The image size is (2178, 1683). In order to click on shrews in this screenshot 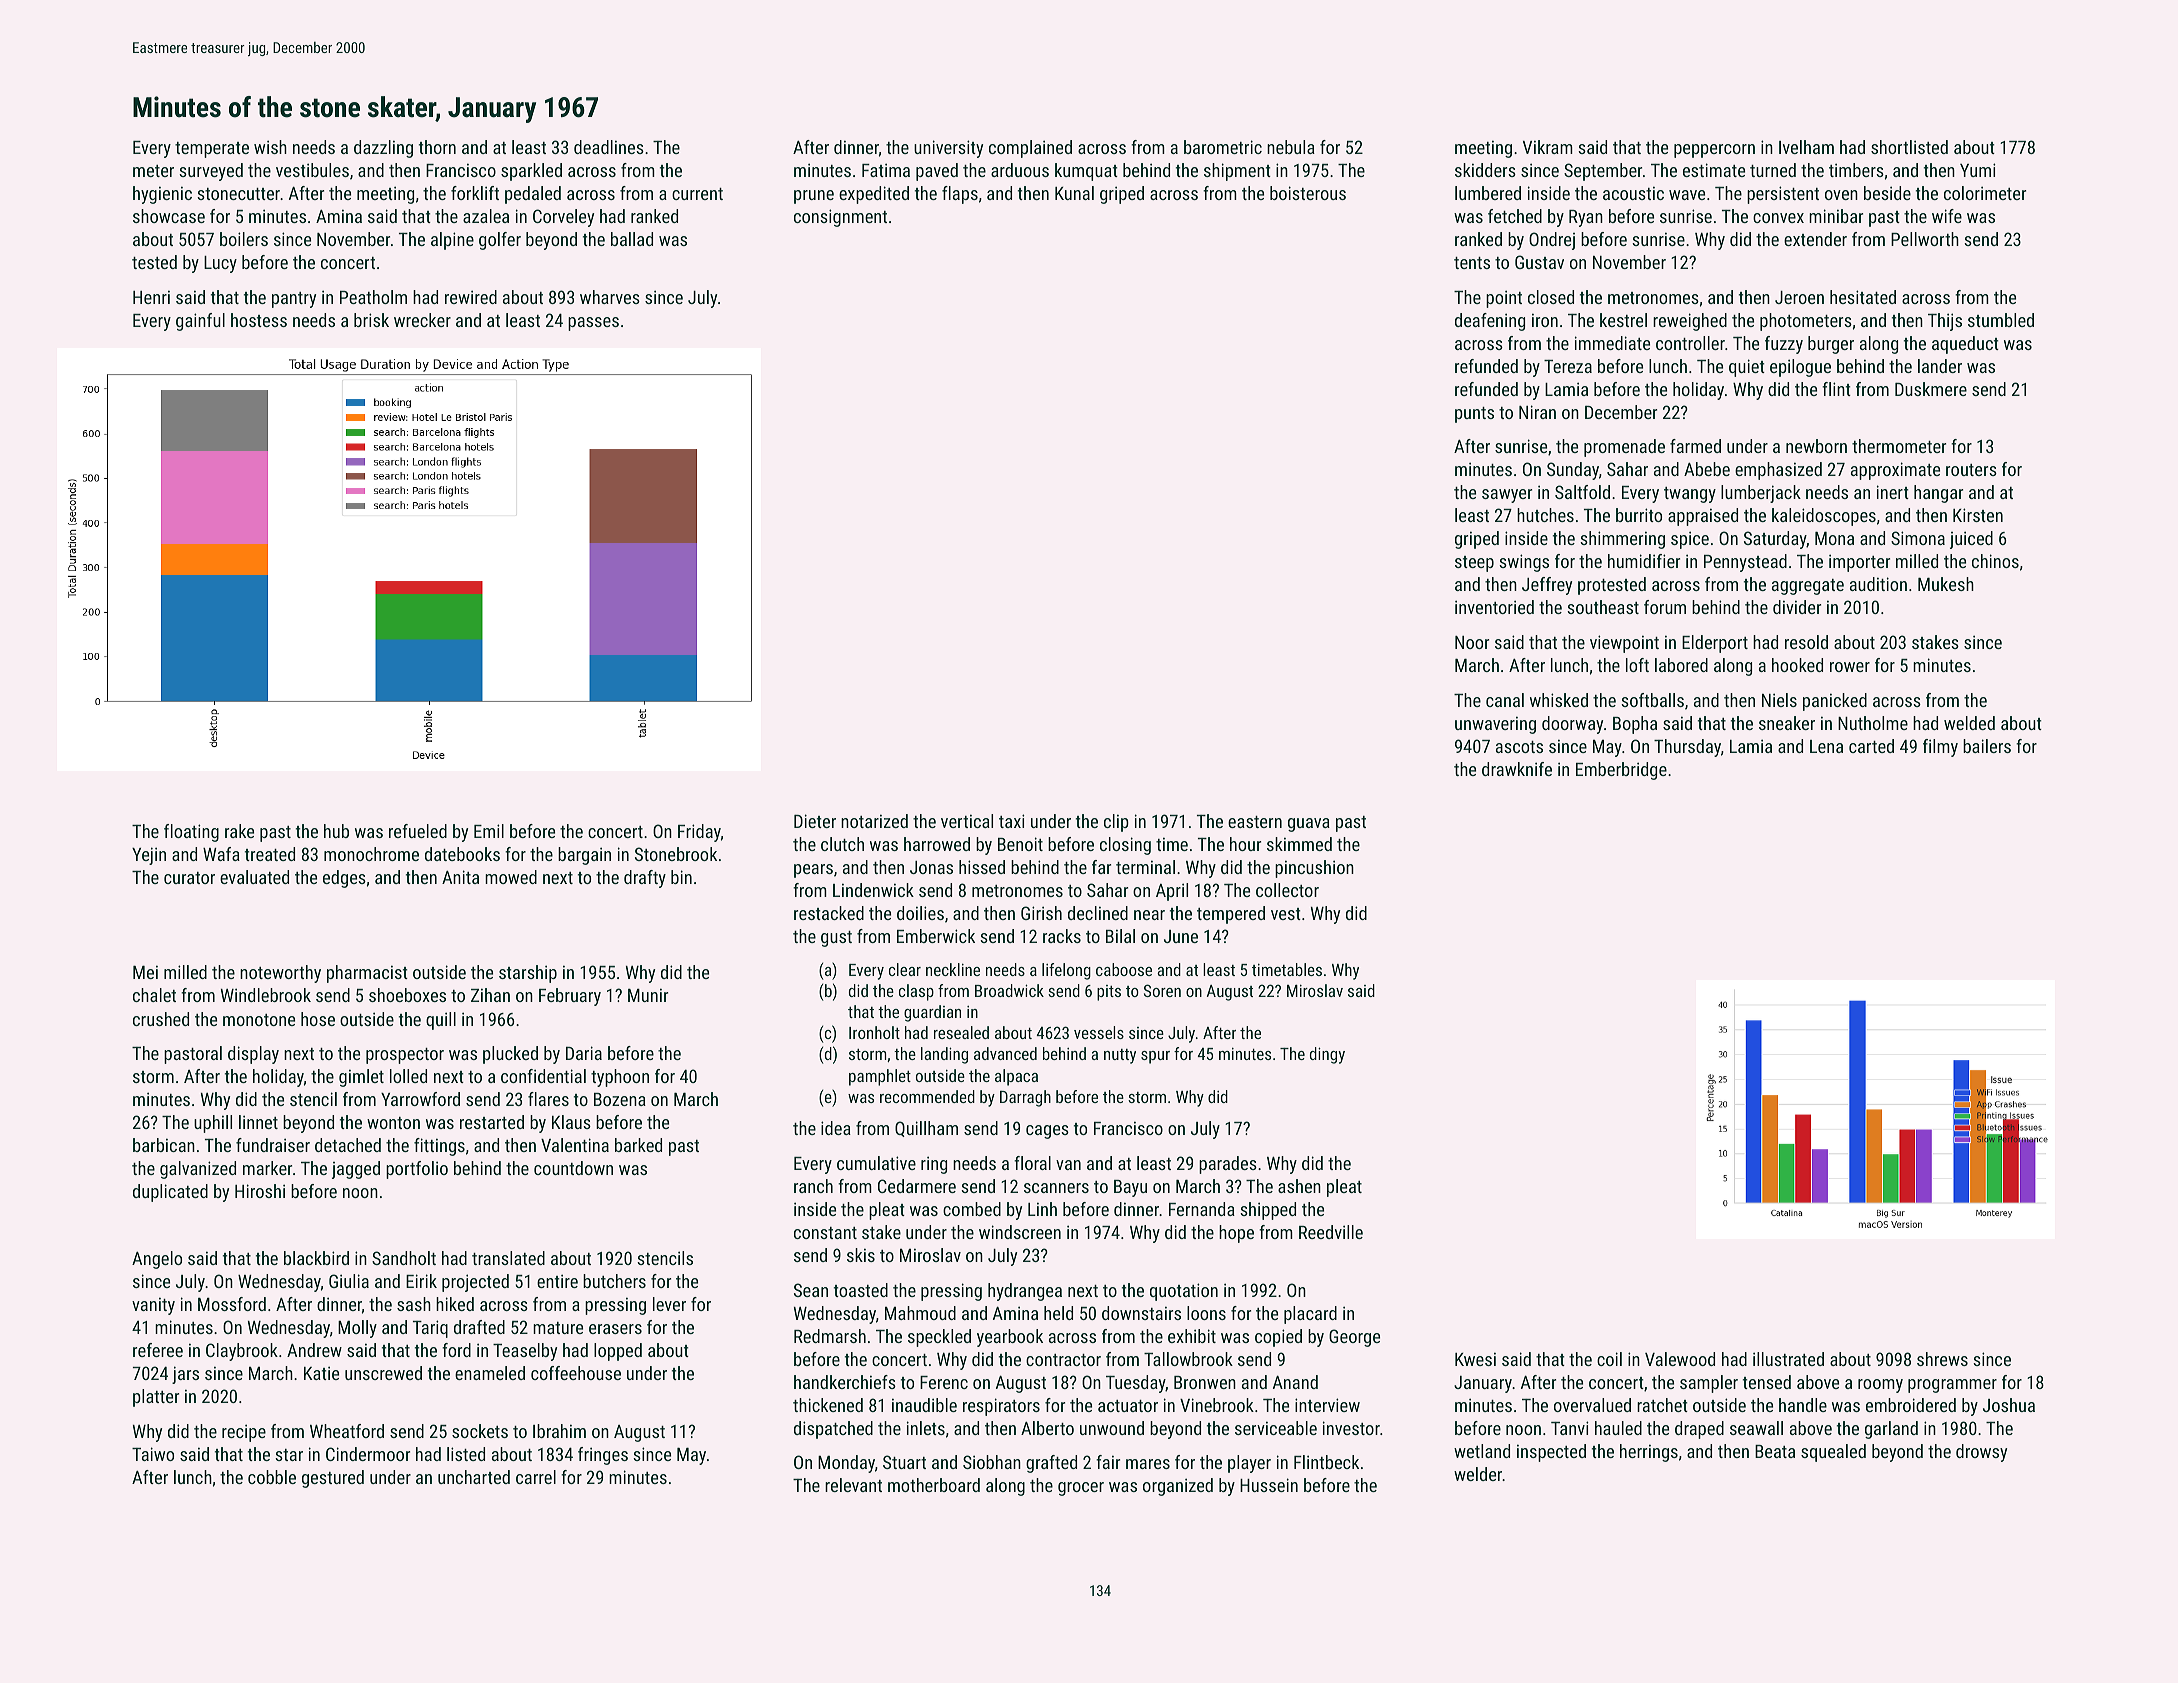, I will do `click(1942, 1359)`.
